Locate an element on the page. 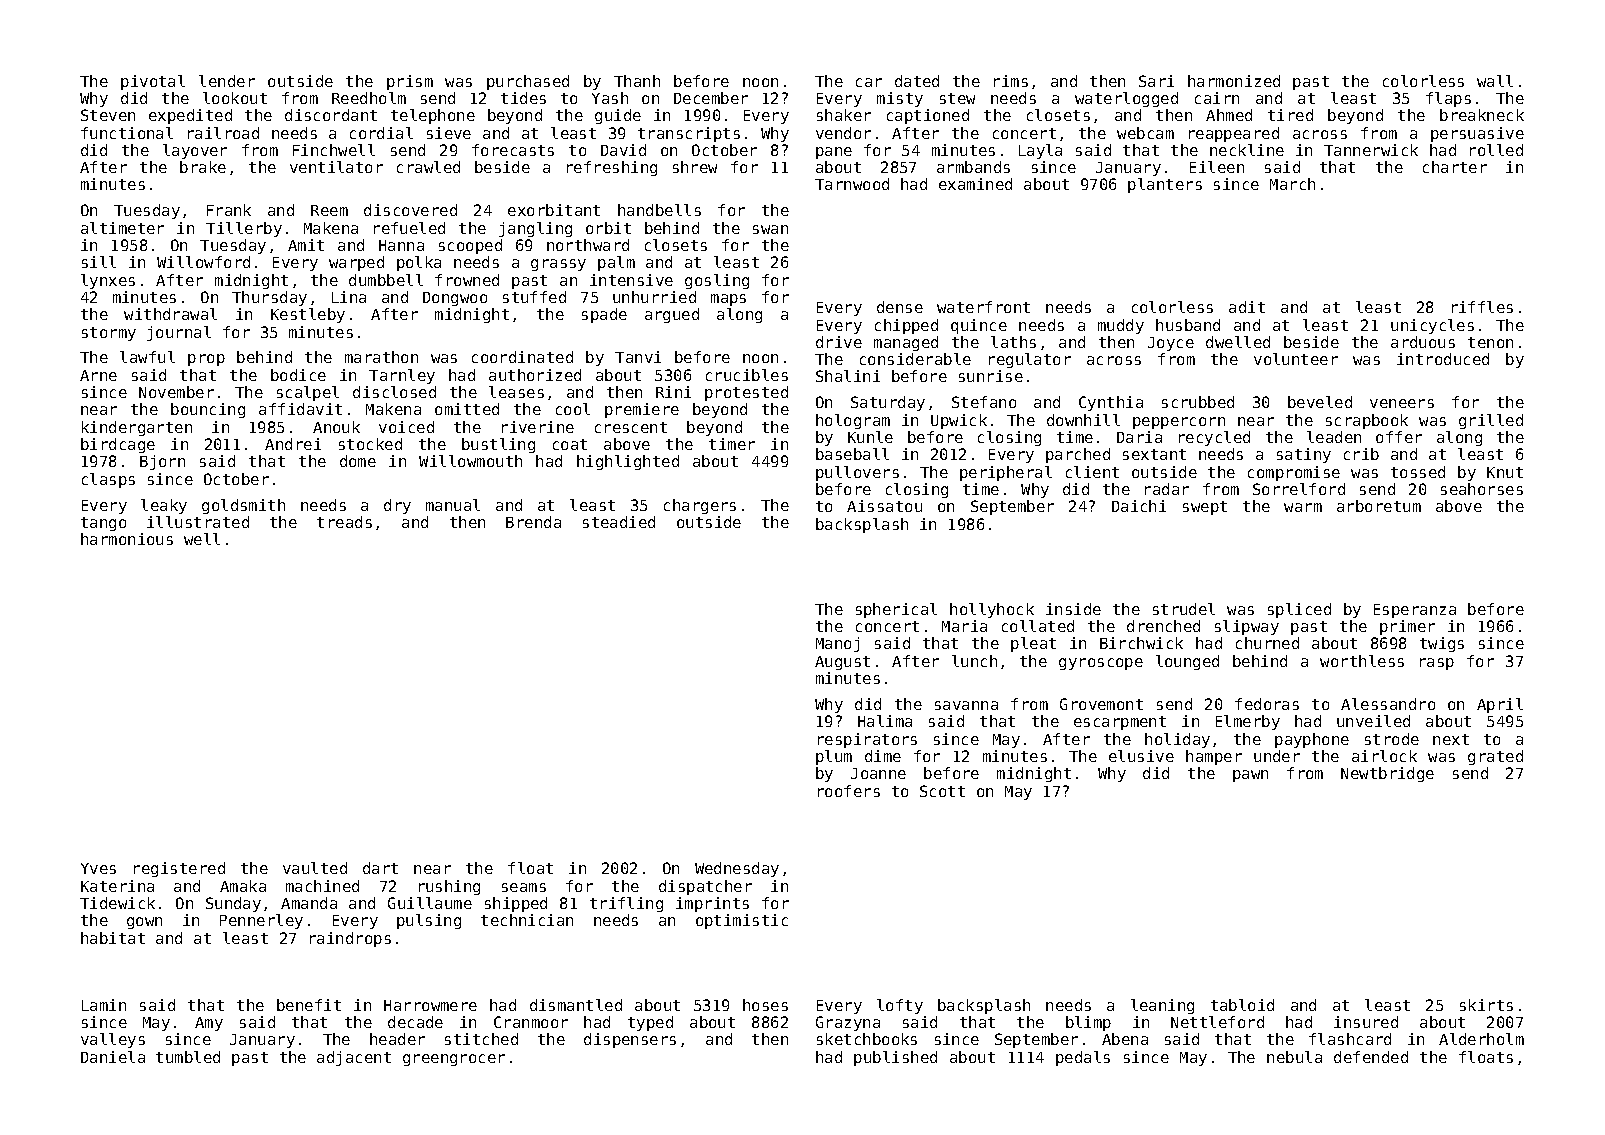 Image resolution: width=1605 pixels, height=1135 pixels. harmonious is located at coordinates (127, 539).
